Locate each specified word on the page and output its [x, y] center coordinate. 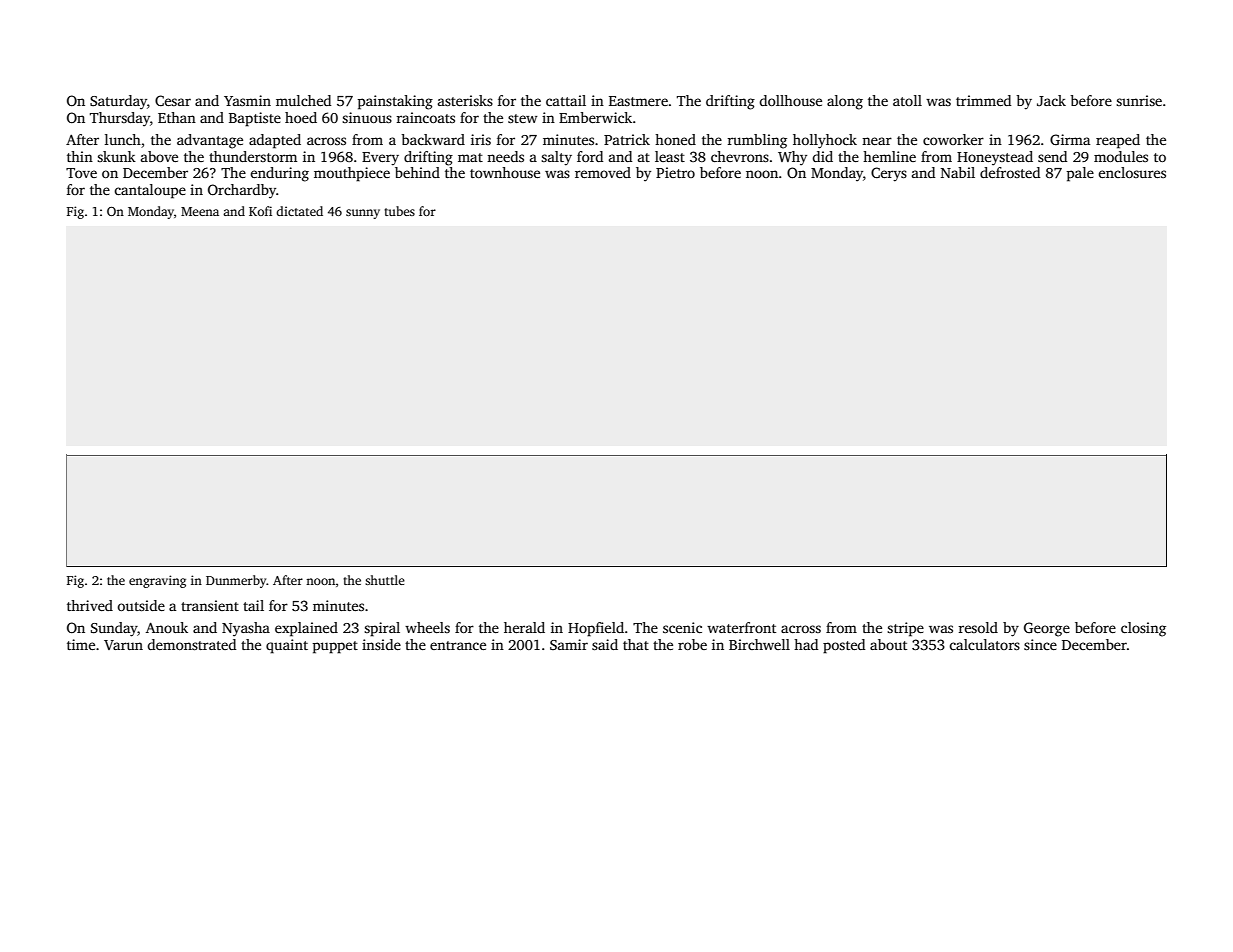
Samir [569, 644]
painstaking [395, 102]
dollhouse [790, 100]
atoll [907, 100]
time [81, 644]
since [1040, 644]
